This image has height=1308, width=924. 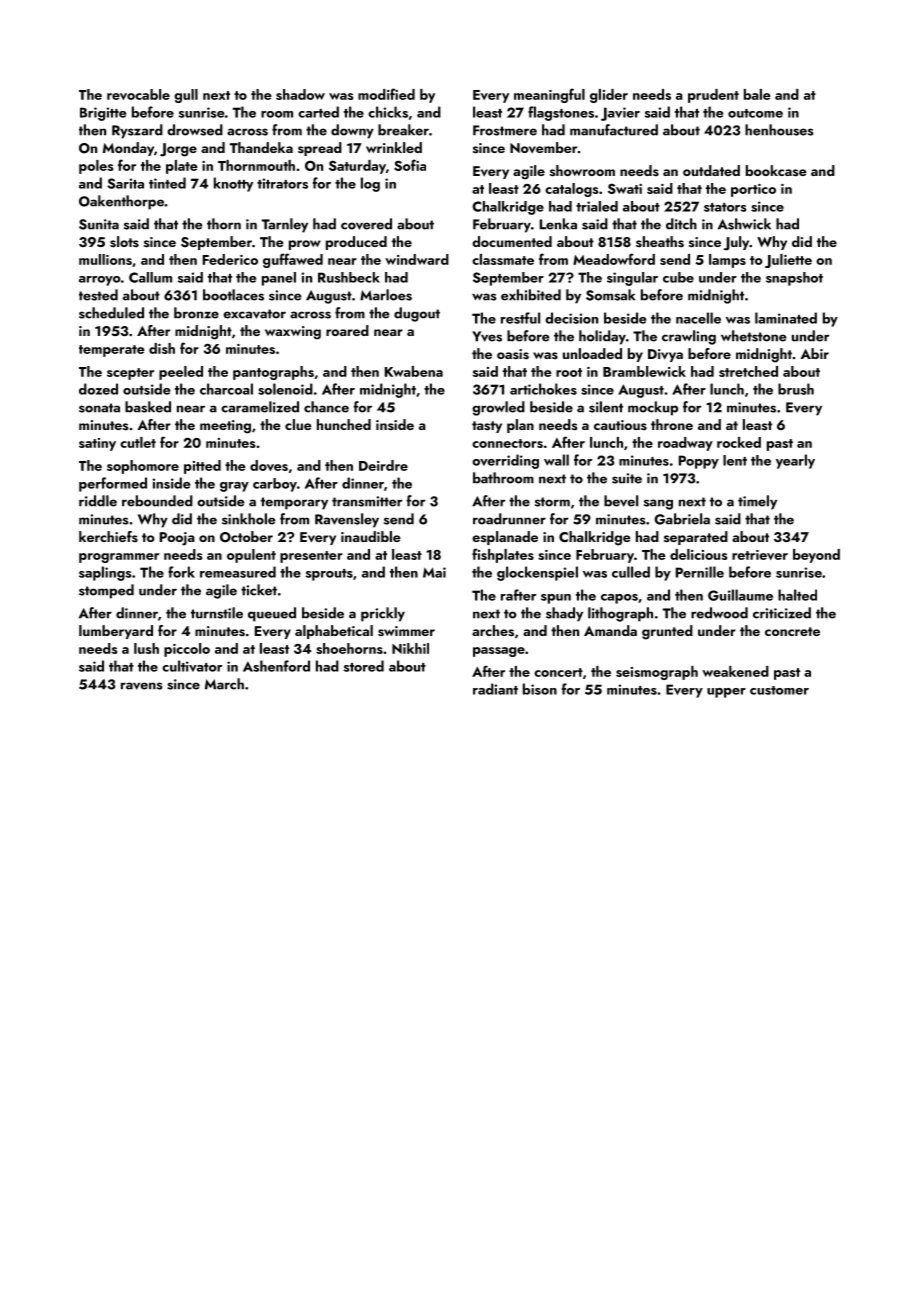 I want to click on bale, so click(x=757, y=94).
